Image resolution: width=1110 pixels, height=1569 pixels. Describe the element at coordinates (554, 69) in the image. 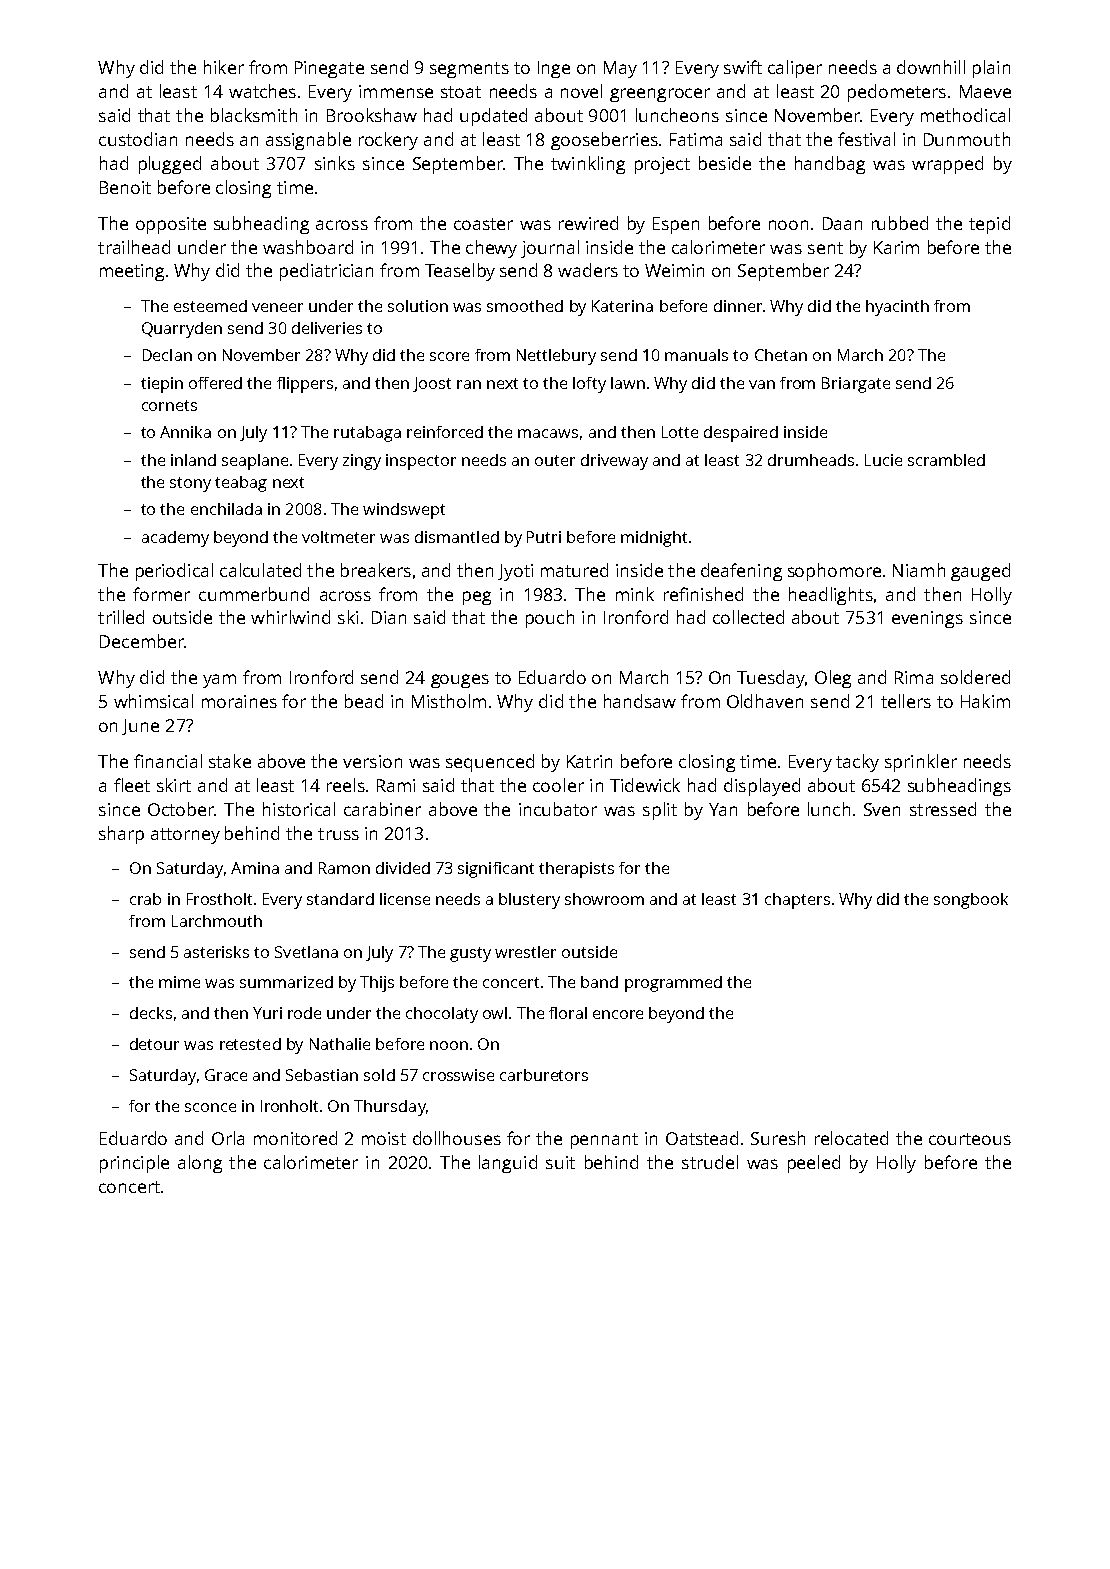

I see `Inge` at that location.
